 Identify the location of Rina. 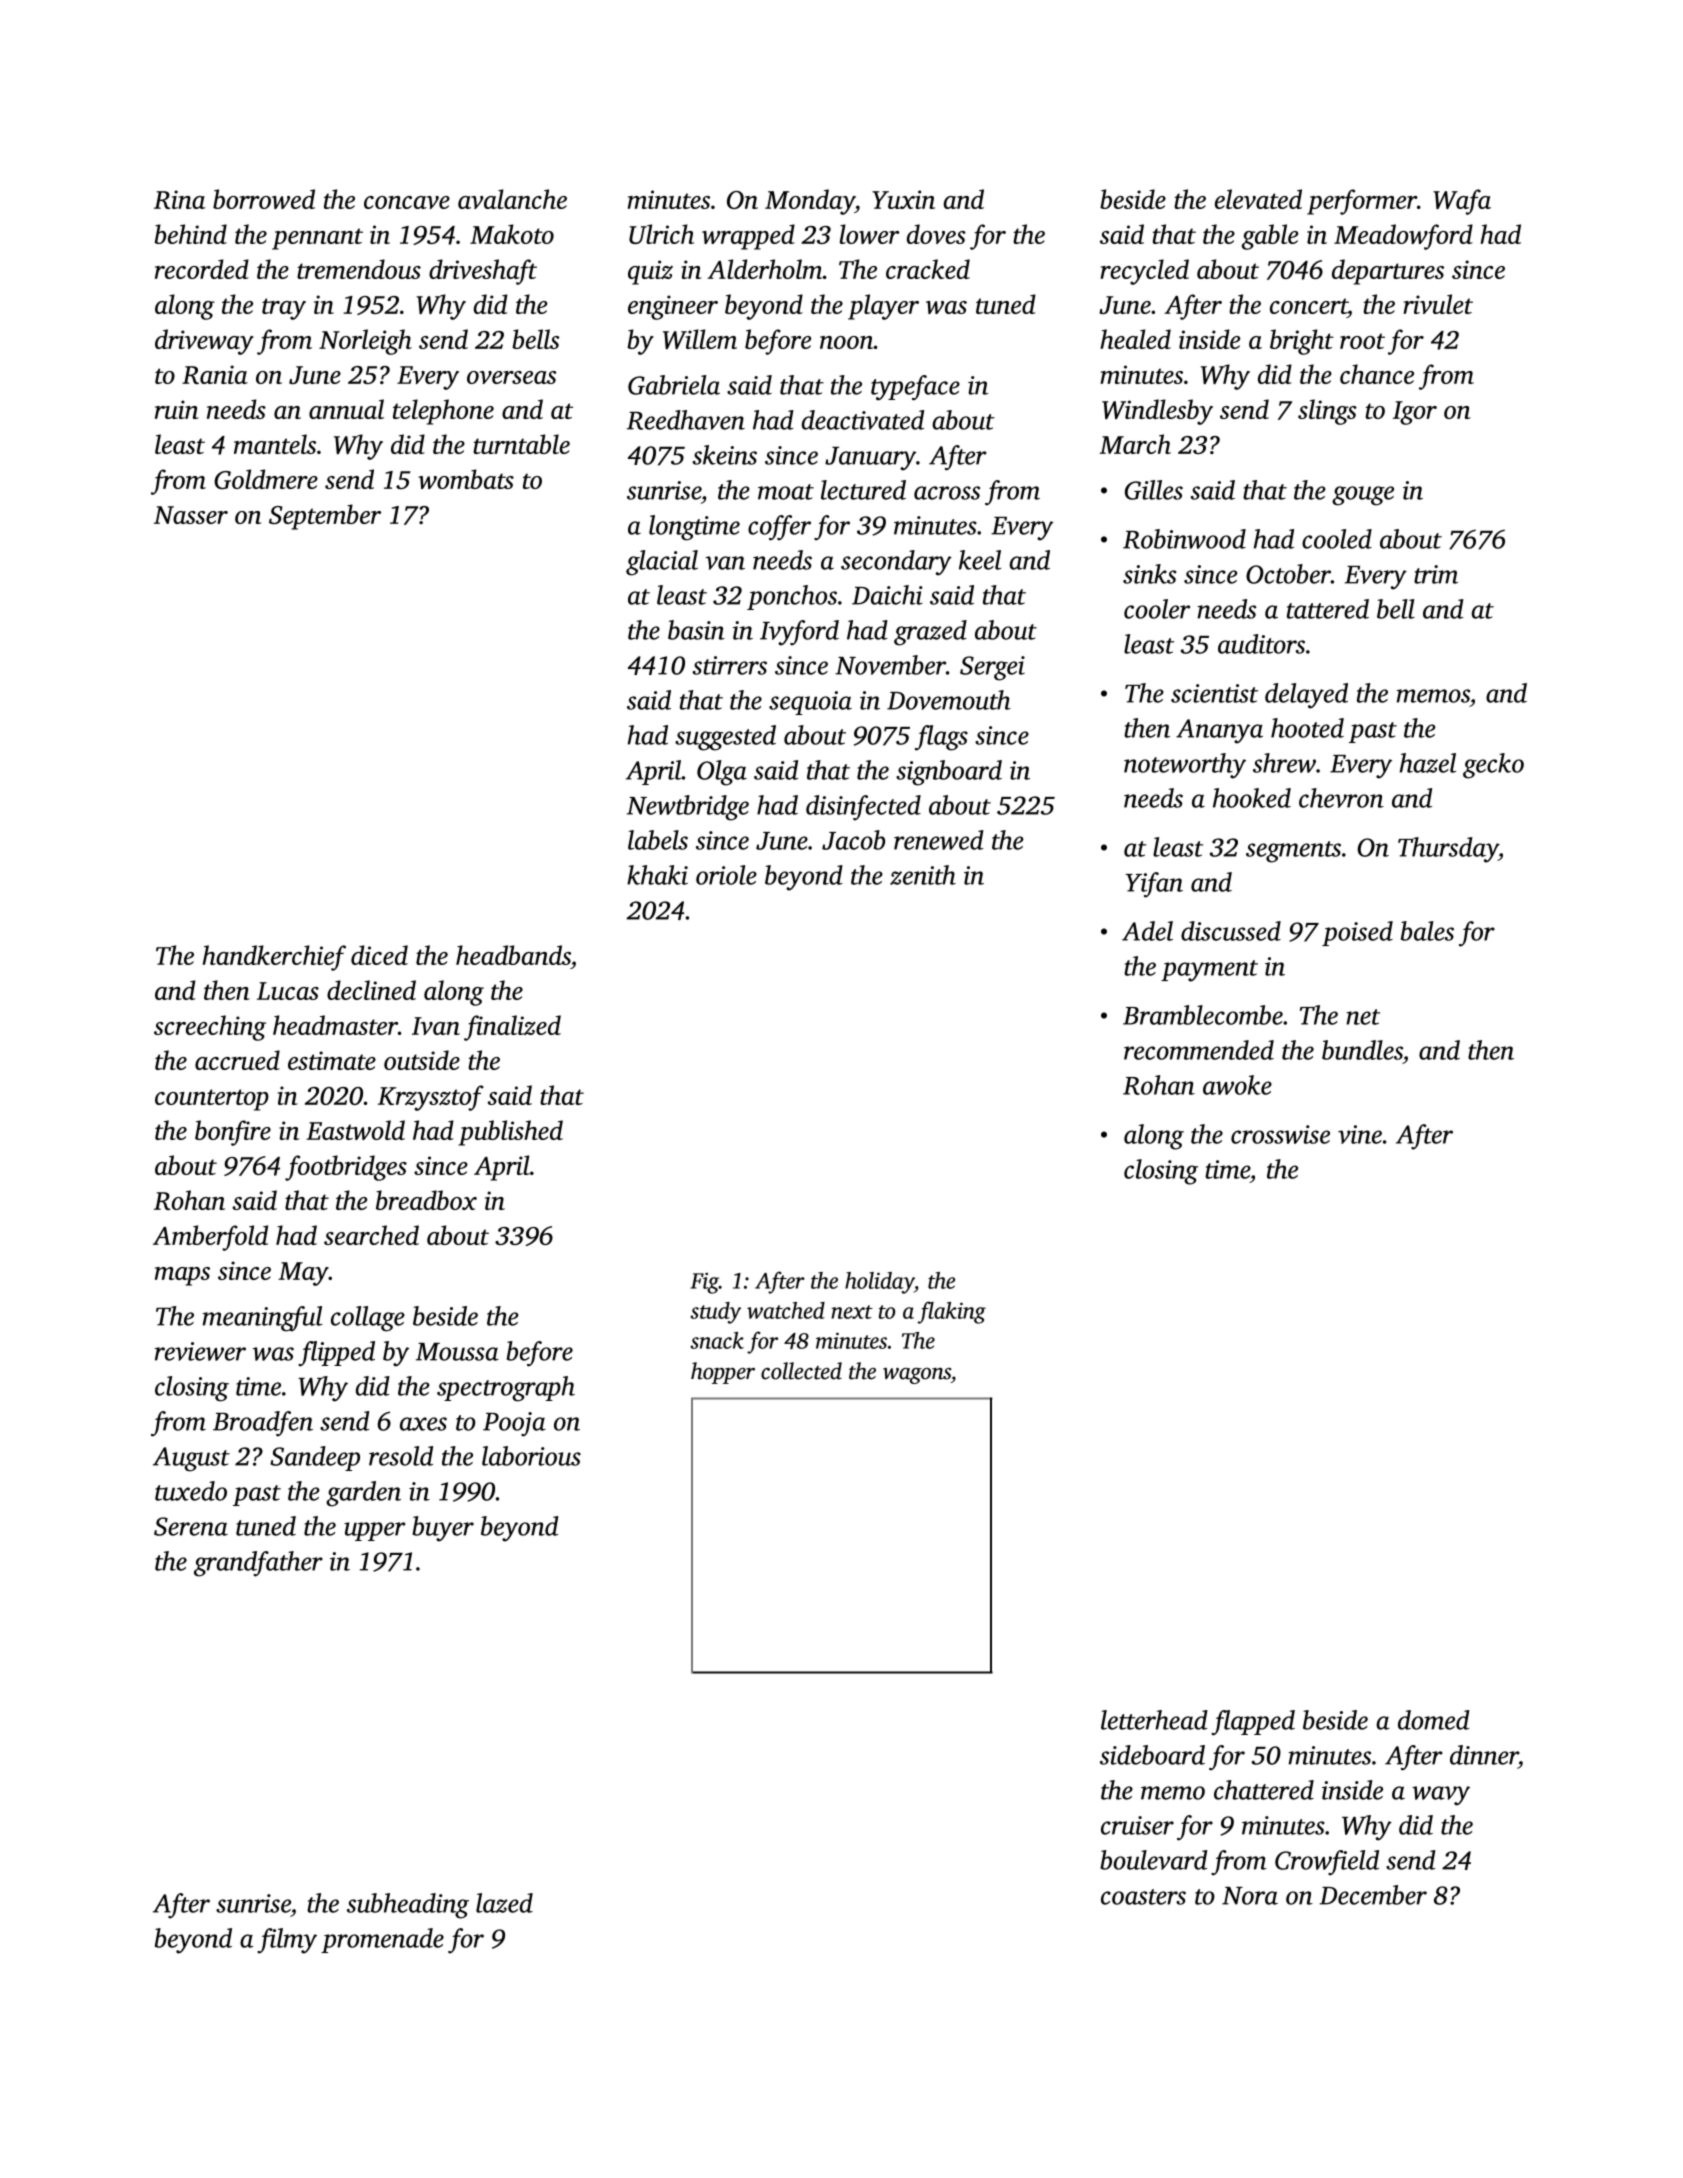
(179, 199).
